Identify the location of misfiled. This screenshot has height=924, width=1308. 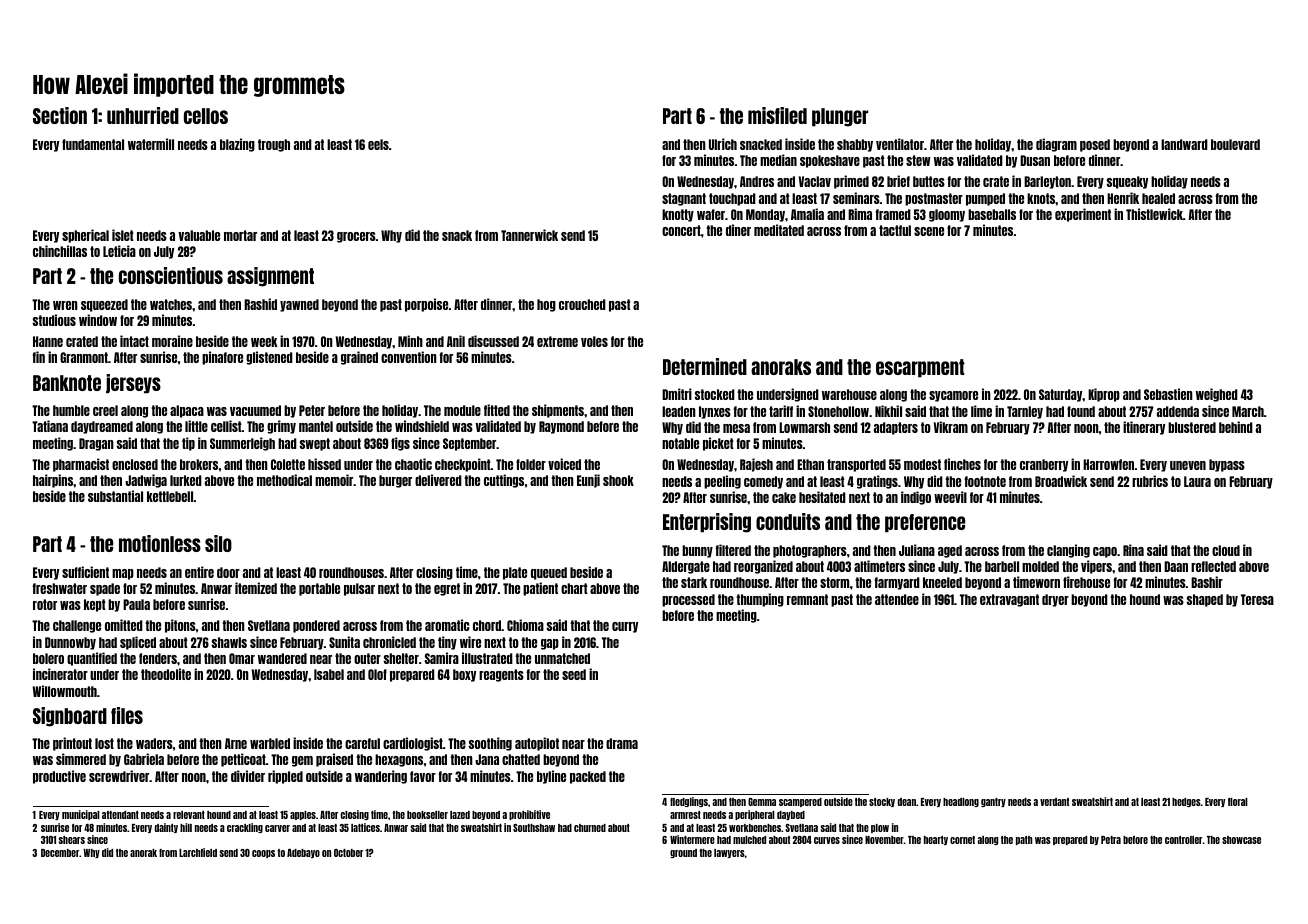
(777, 115).
